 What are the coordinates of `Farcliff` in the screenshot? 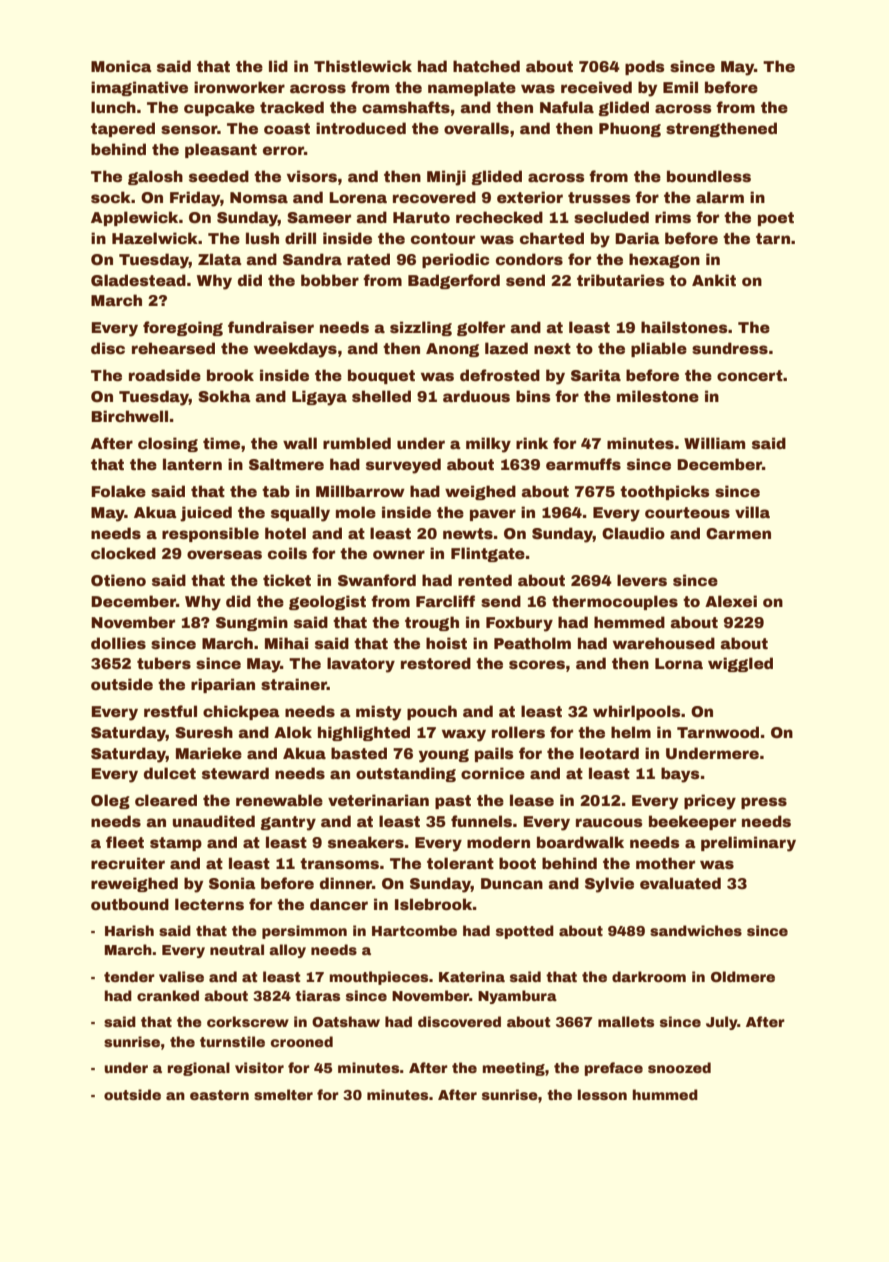 It's located at (445, 601).
